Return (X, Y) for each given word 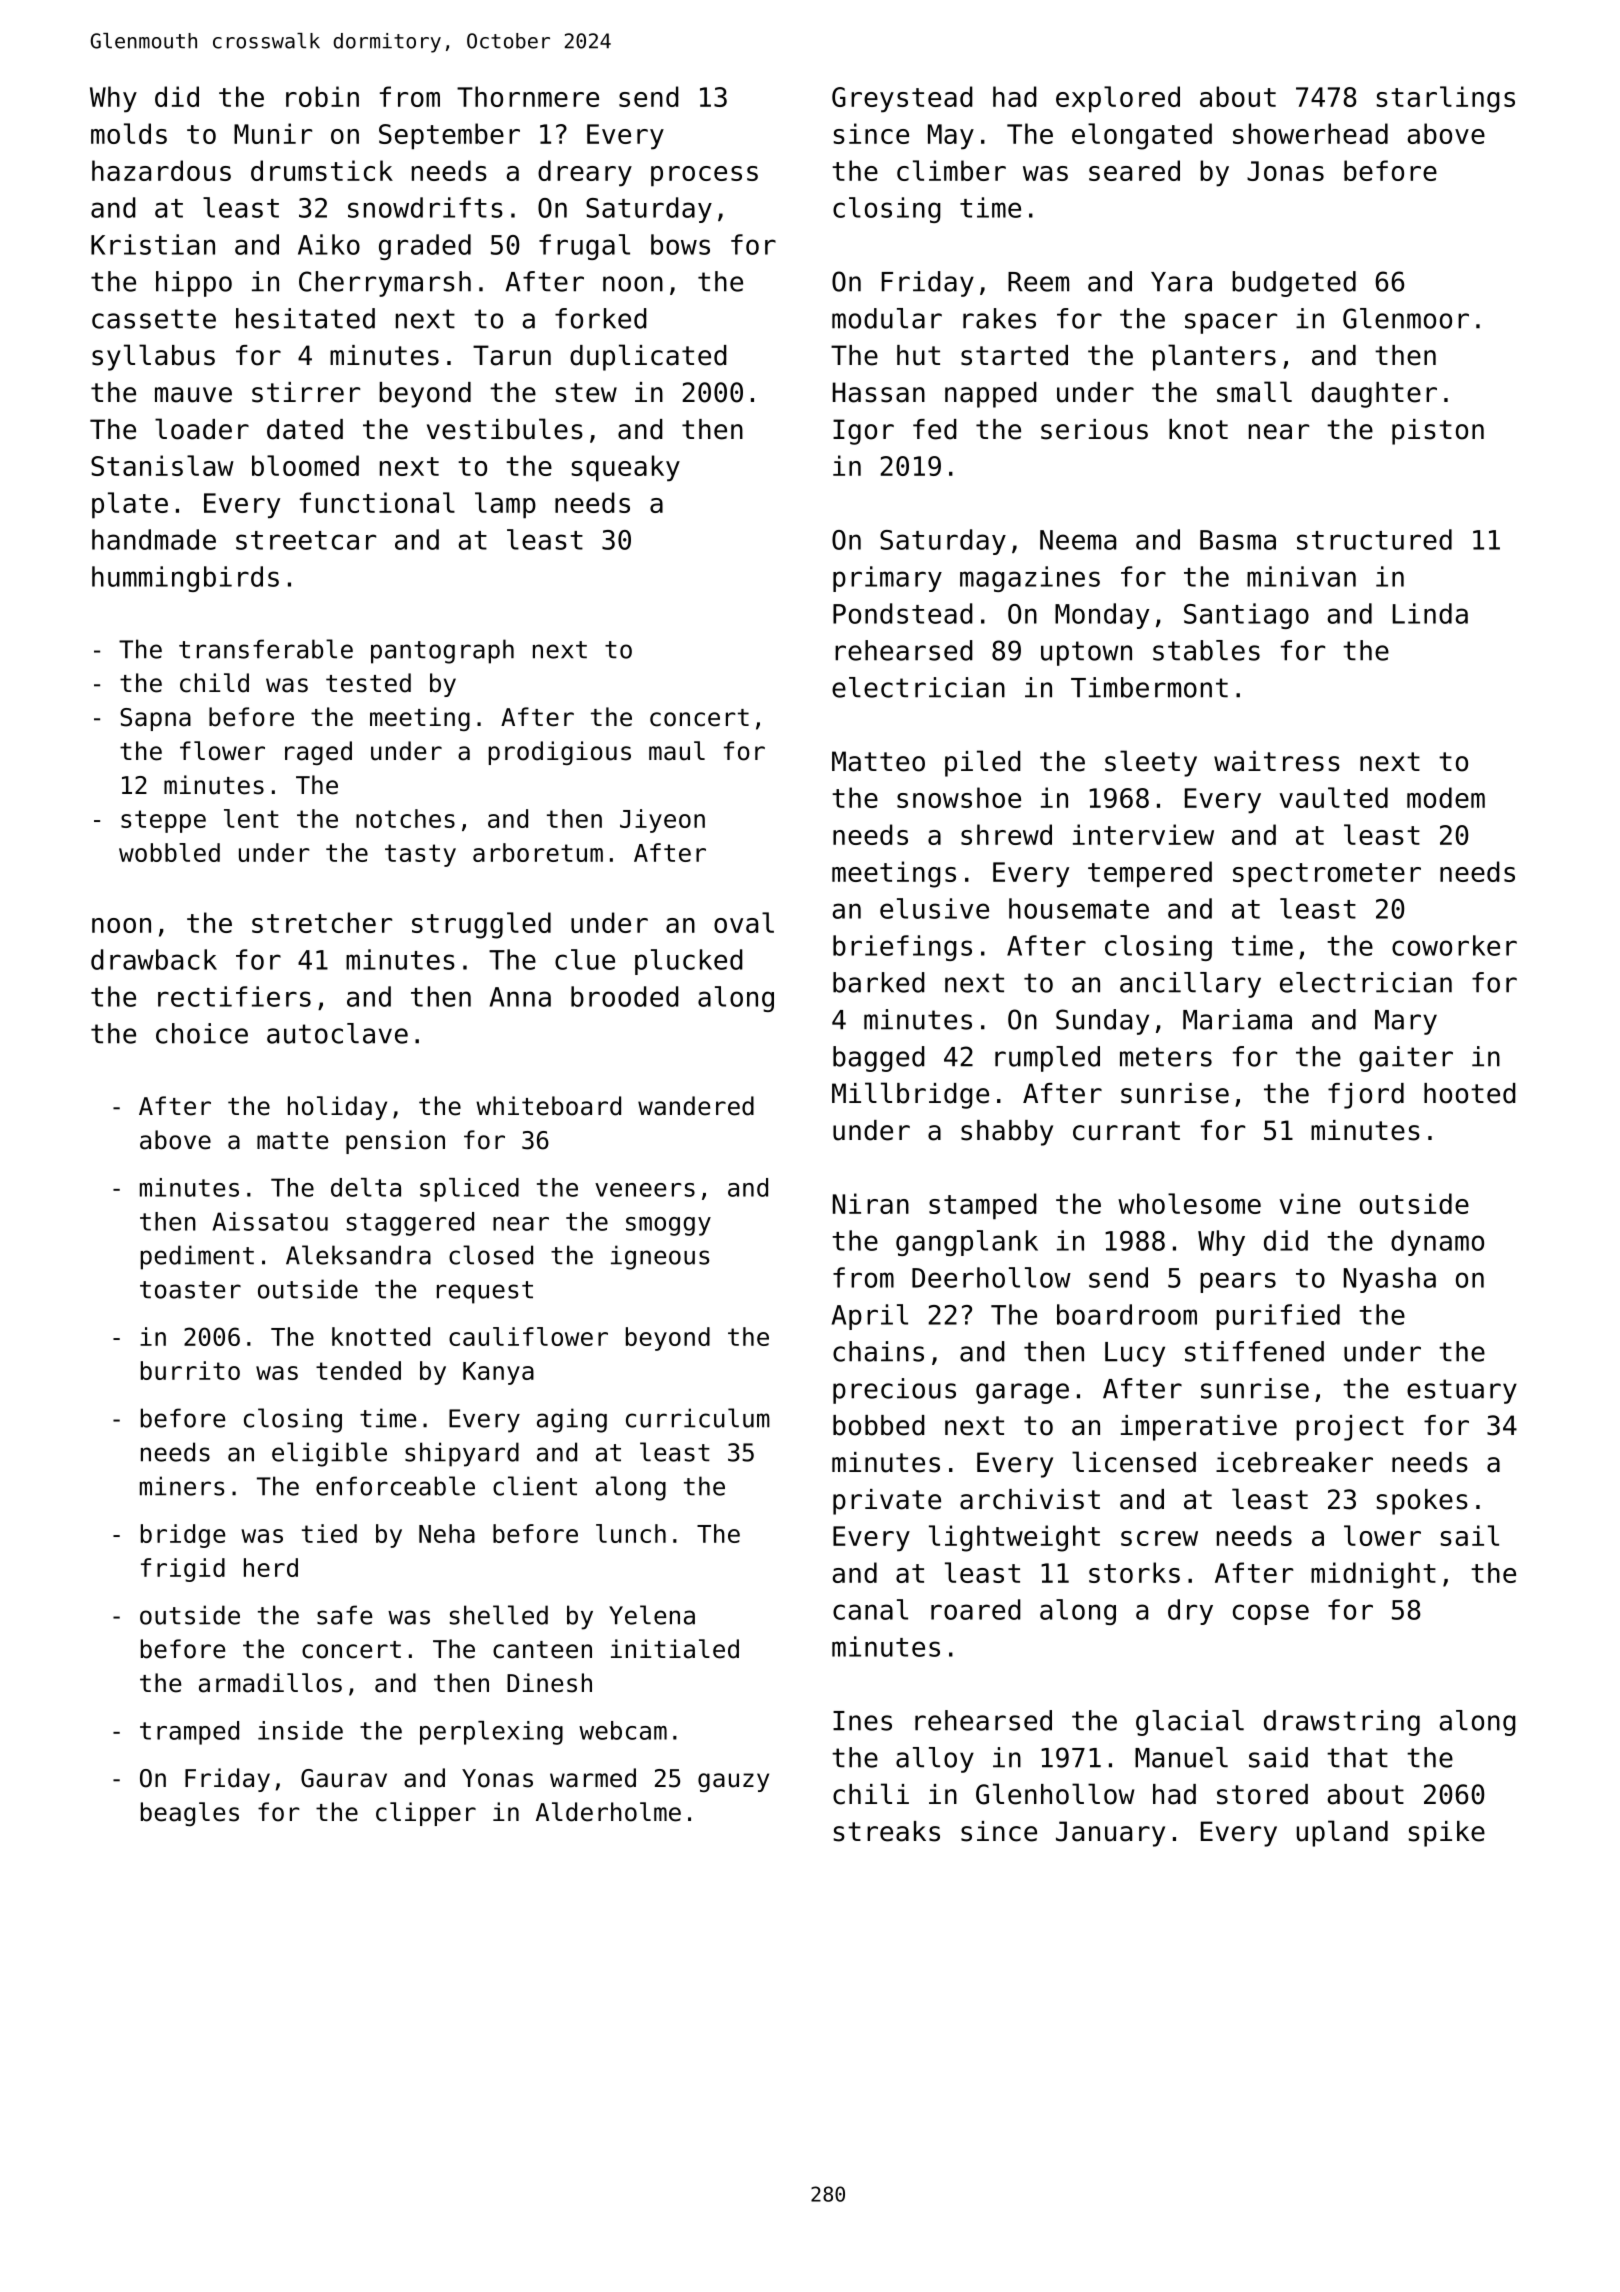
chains (878, 1351)
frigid (183, 1570)
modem (1446, 797)
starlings (1446, 99)
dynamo (1437, 1243)
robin (322, 96)
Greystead (902, 99)
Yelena (652, 1615)
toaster (190, 1290)
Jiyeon (662, 821)
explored (1118, 99)
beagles (190, 1814)
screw (1159, 1538)
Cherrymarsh (385, 284)
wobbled (169, 852)
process (704, 176)
